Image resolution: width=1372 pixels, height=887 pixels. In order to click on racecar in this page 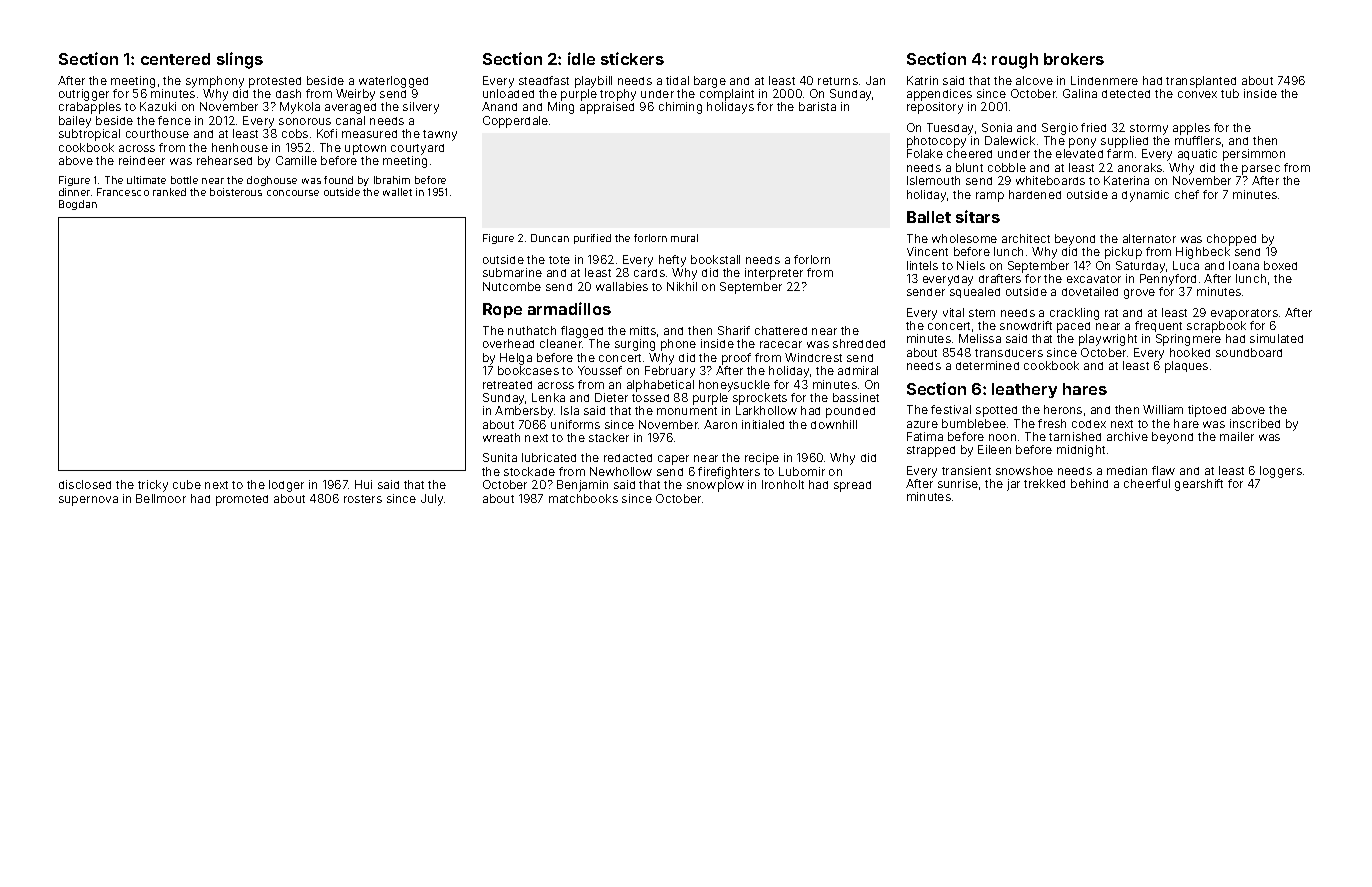, I will do `click(781, 344)`.
